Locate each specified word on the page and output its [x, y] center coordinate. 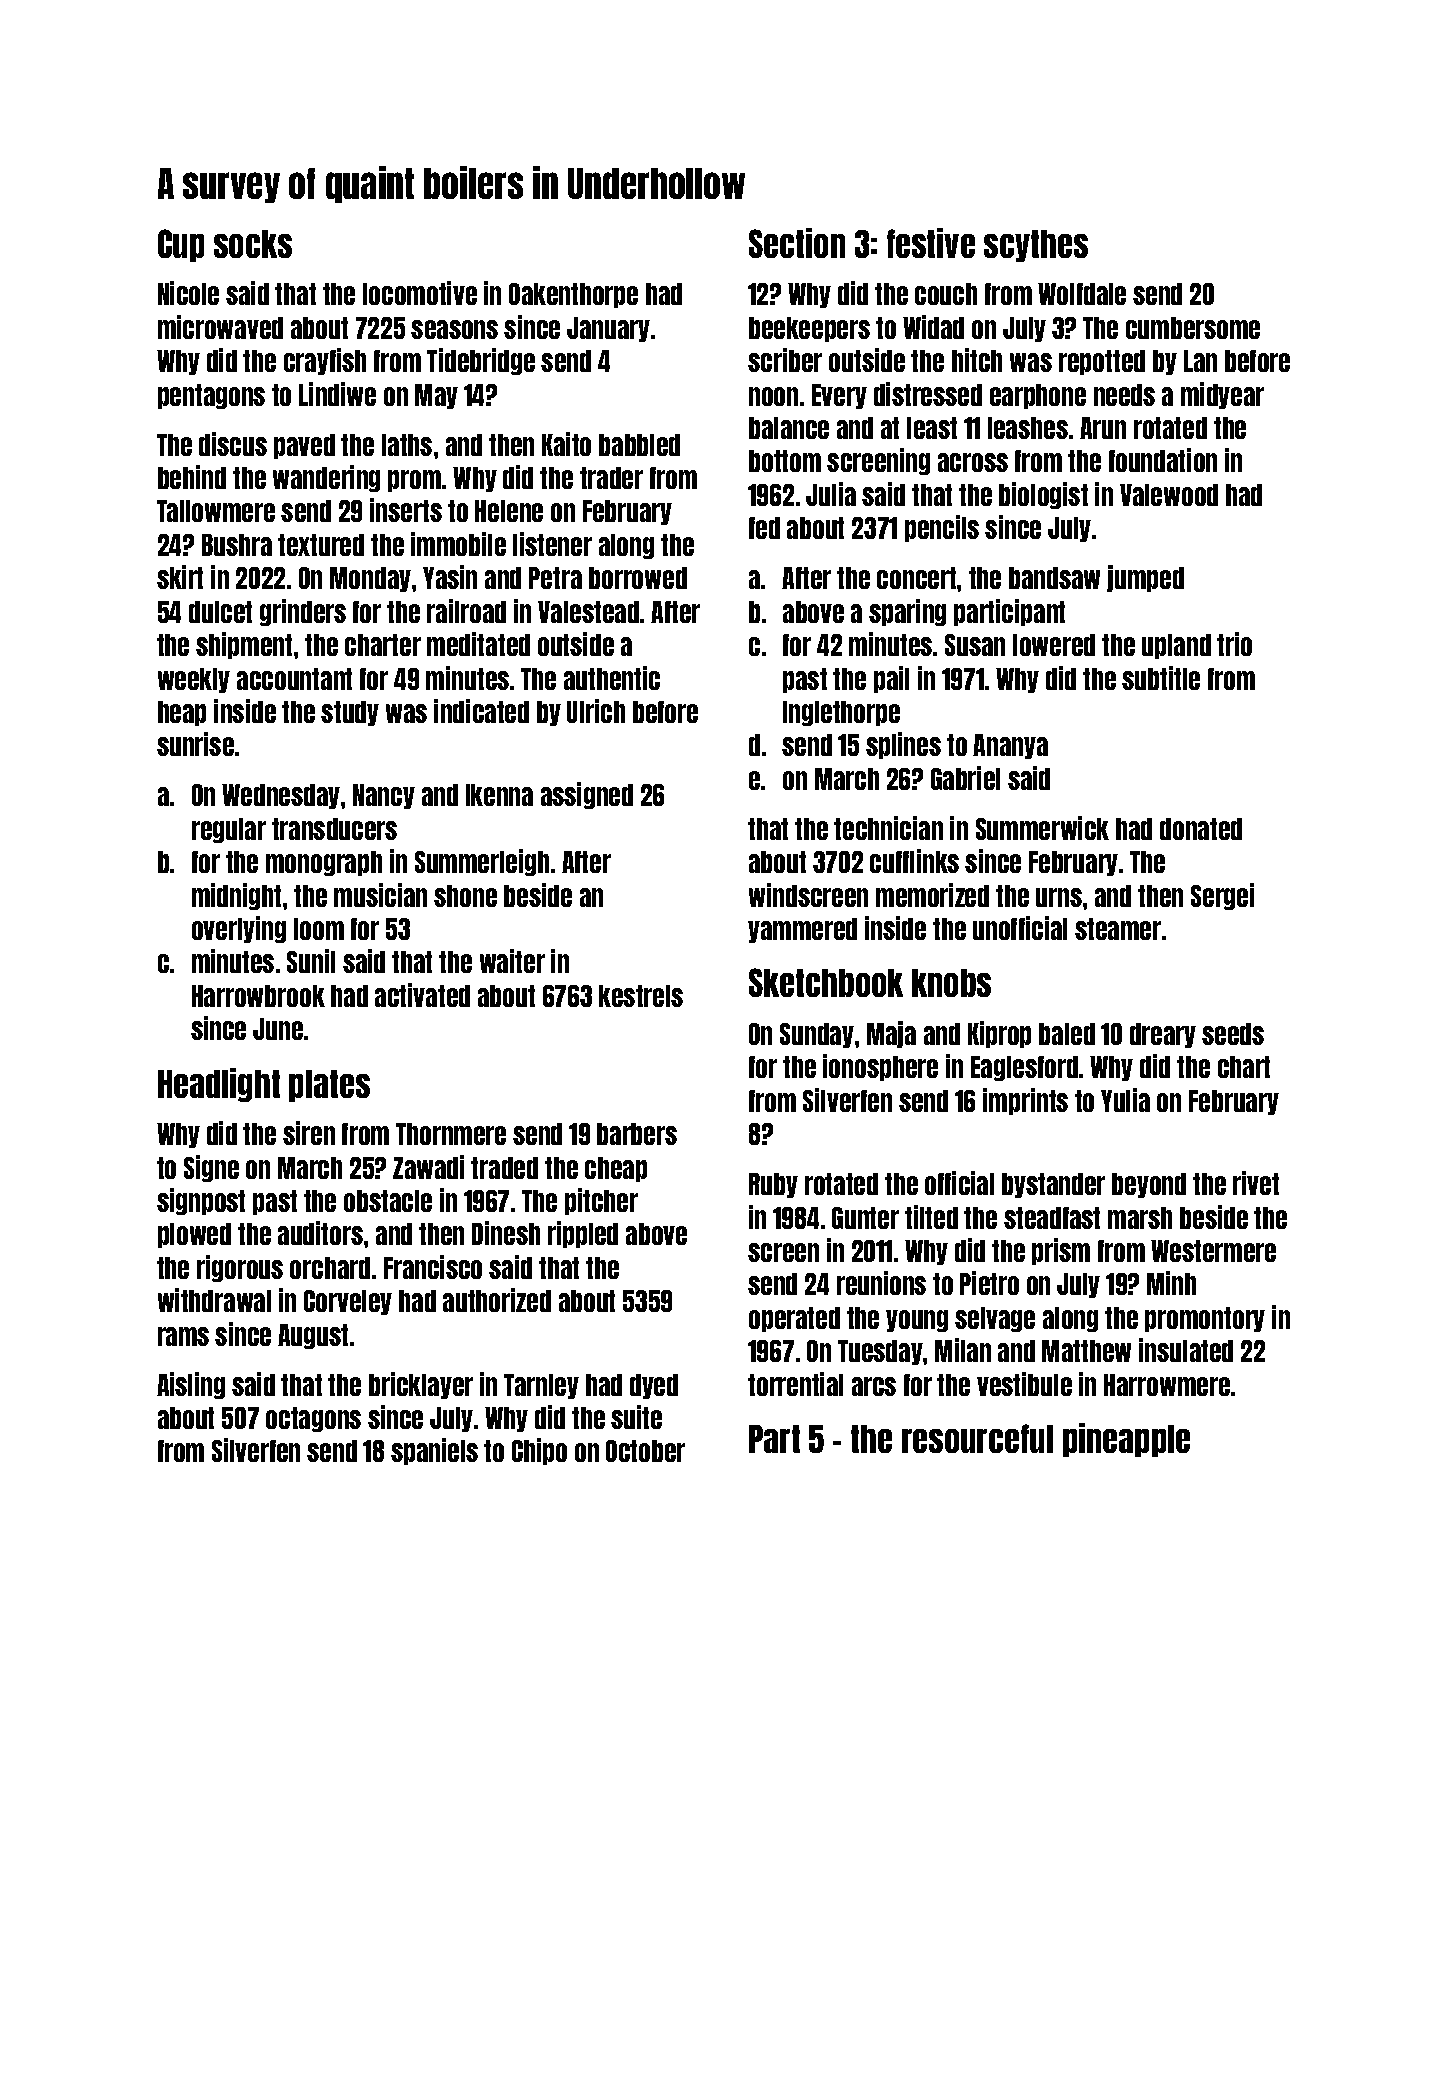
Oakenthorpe [573, 295]
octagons [313, 1419]
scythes [1036, 246]
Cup [181, 245]
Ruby [773, 1185]
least [932, 428]
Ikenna [499, 795]
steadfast [1052, 1218]
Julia [831, 494]
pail [891, 679]
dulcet [220, 612]
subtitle [1161, 678]
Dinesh [506, 1233]
